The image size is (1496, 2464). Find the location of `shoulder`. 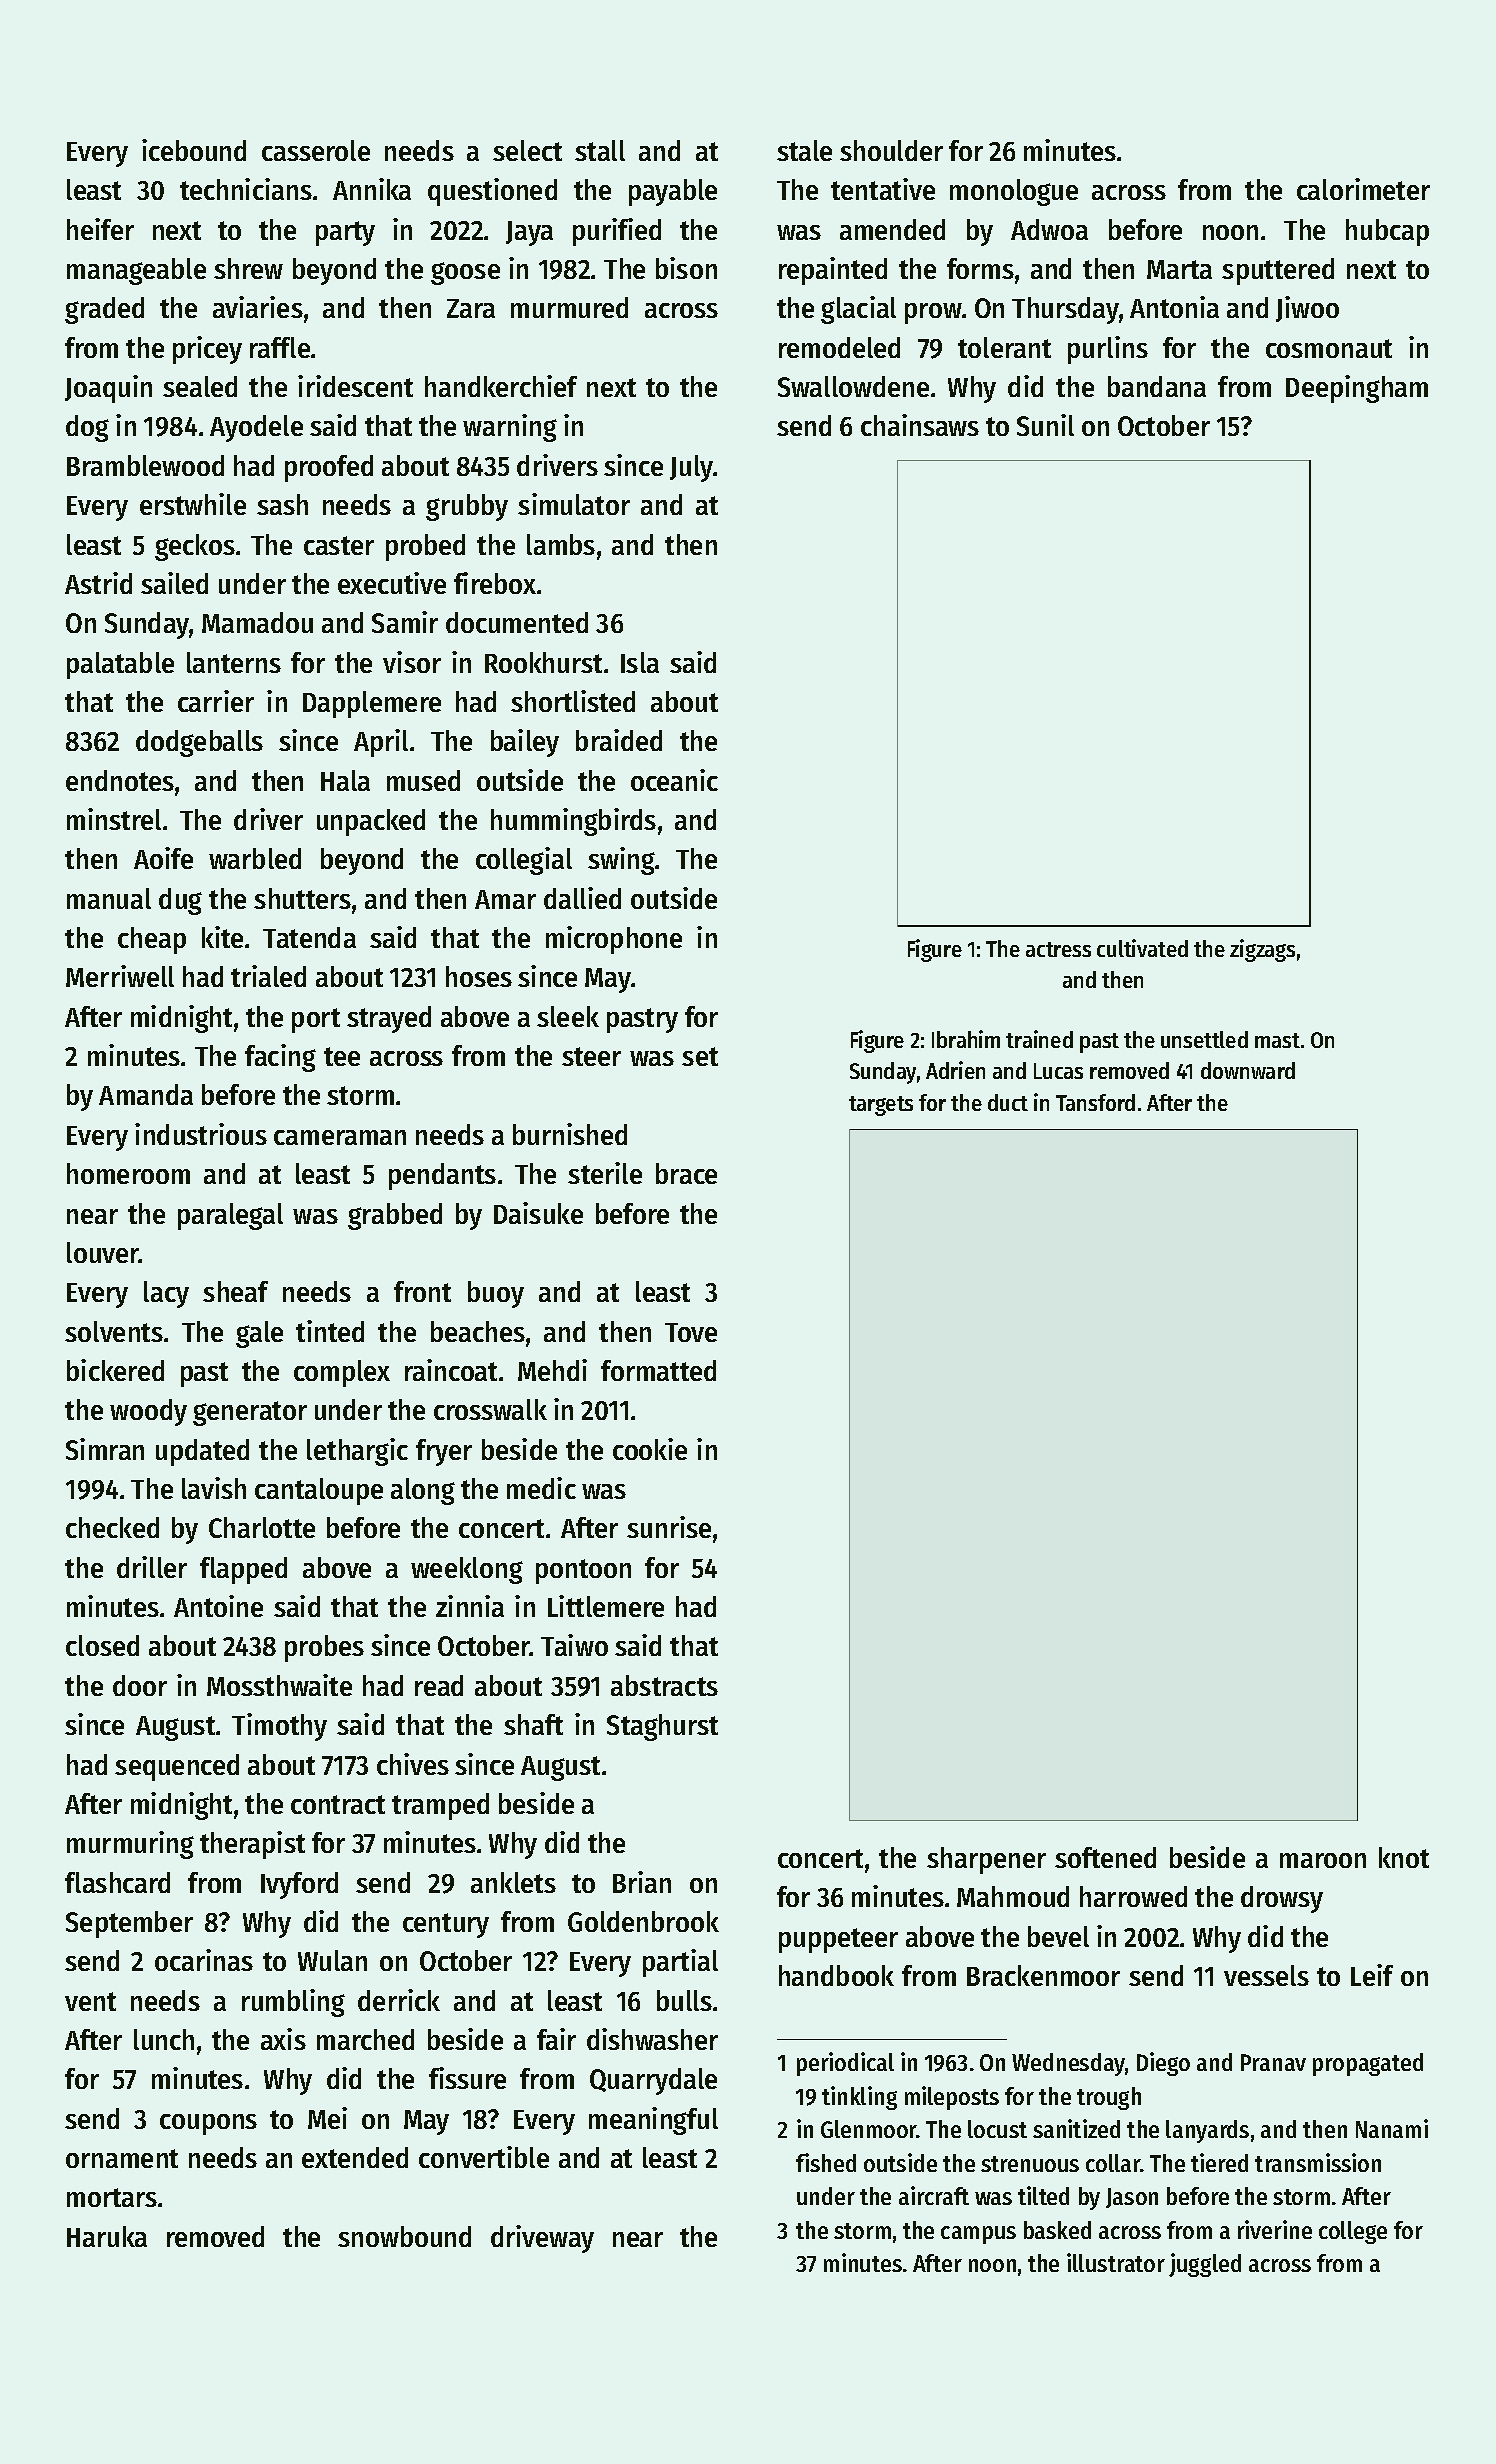

shoulder is located at coordinates (891, 150).
